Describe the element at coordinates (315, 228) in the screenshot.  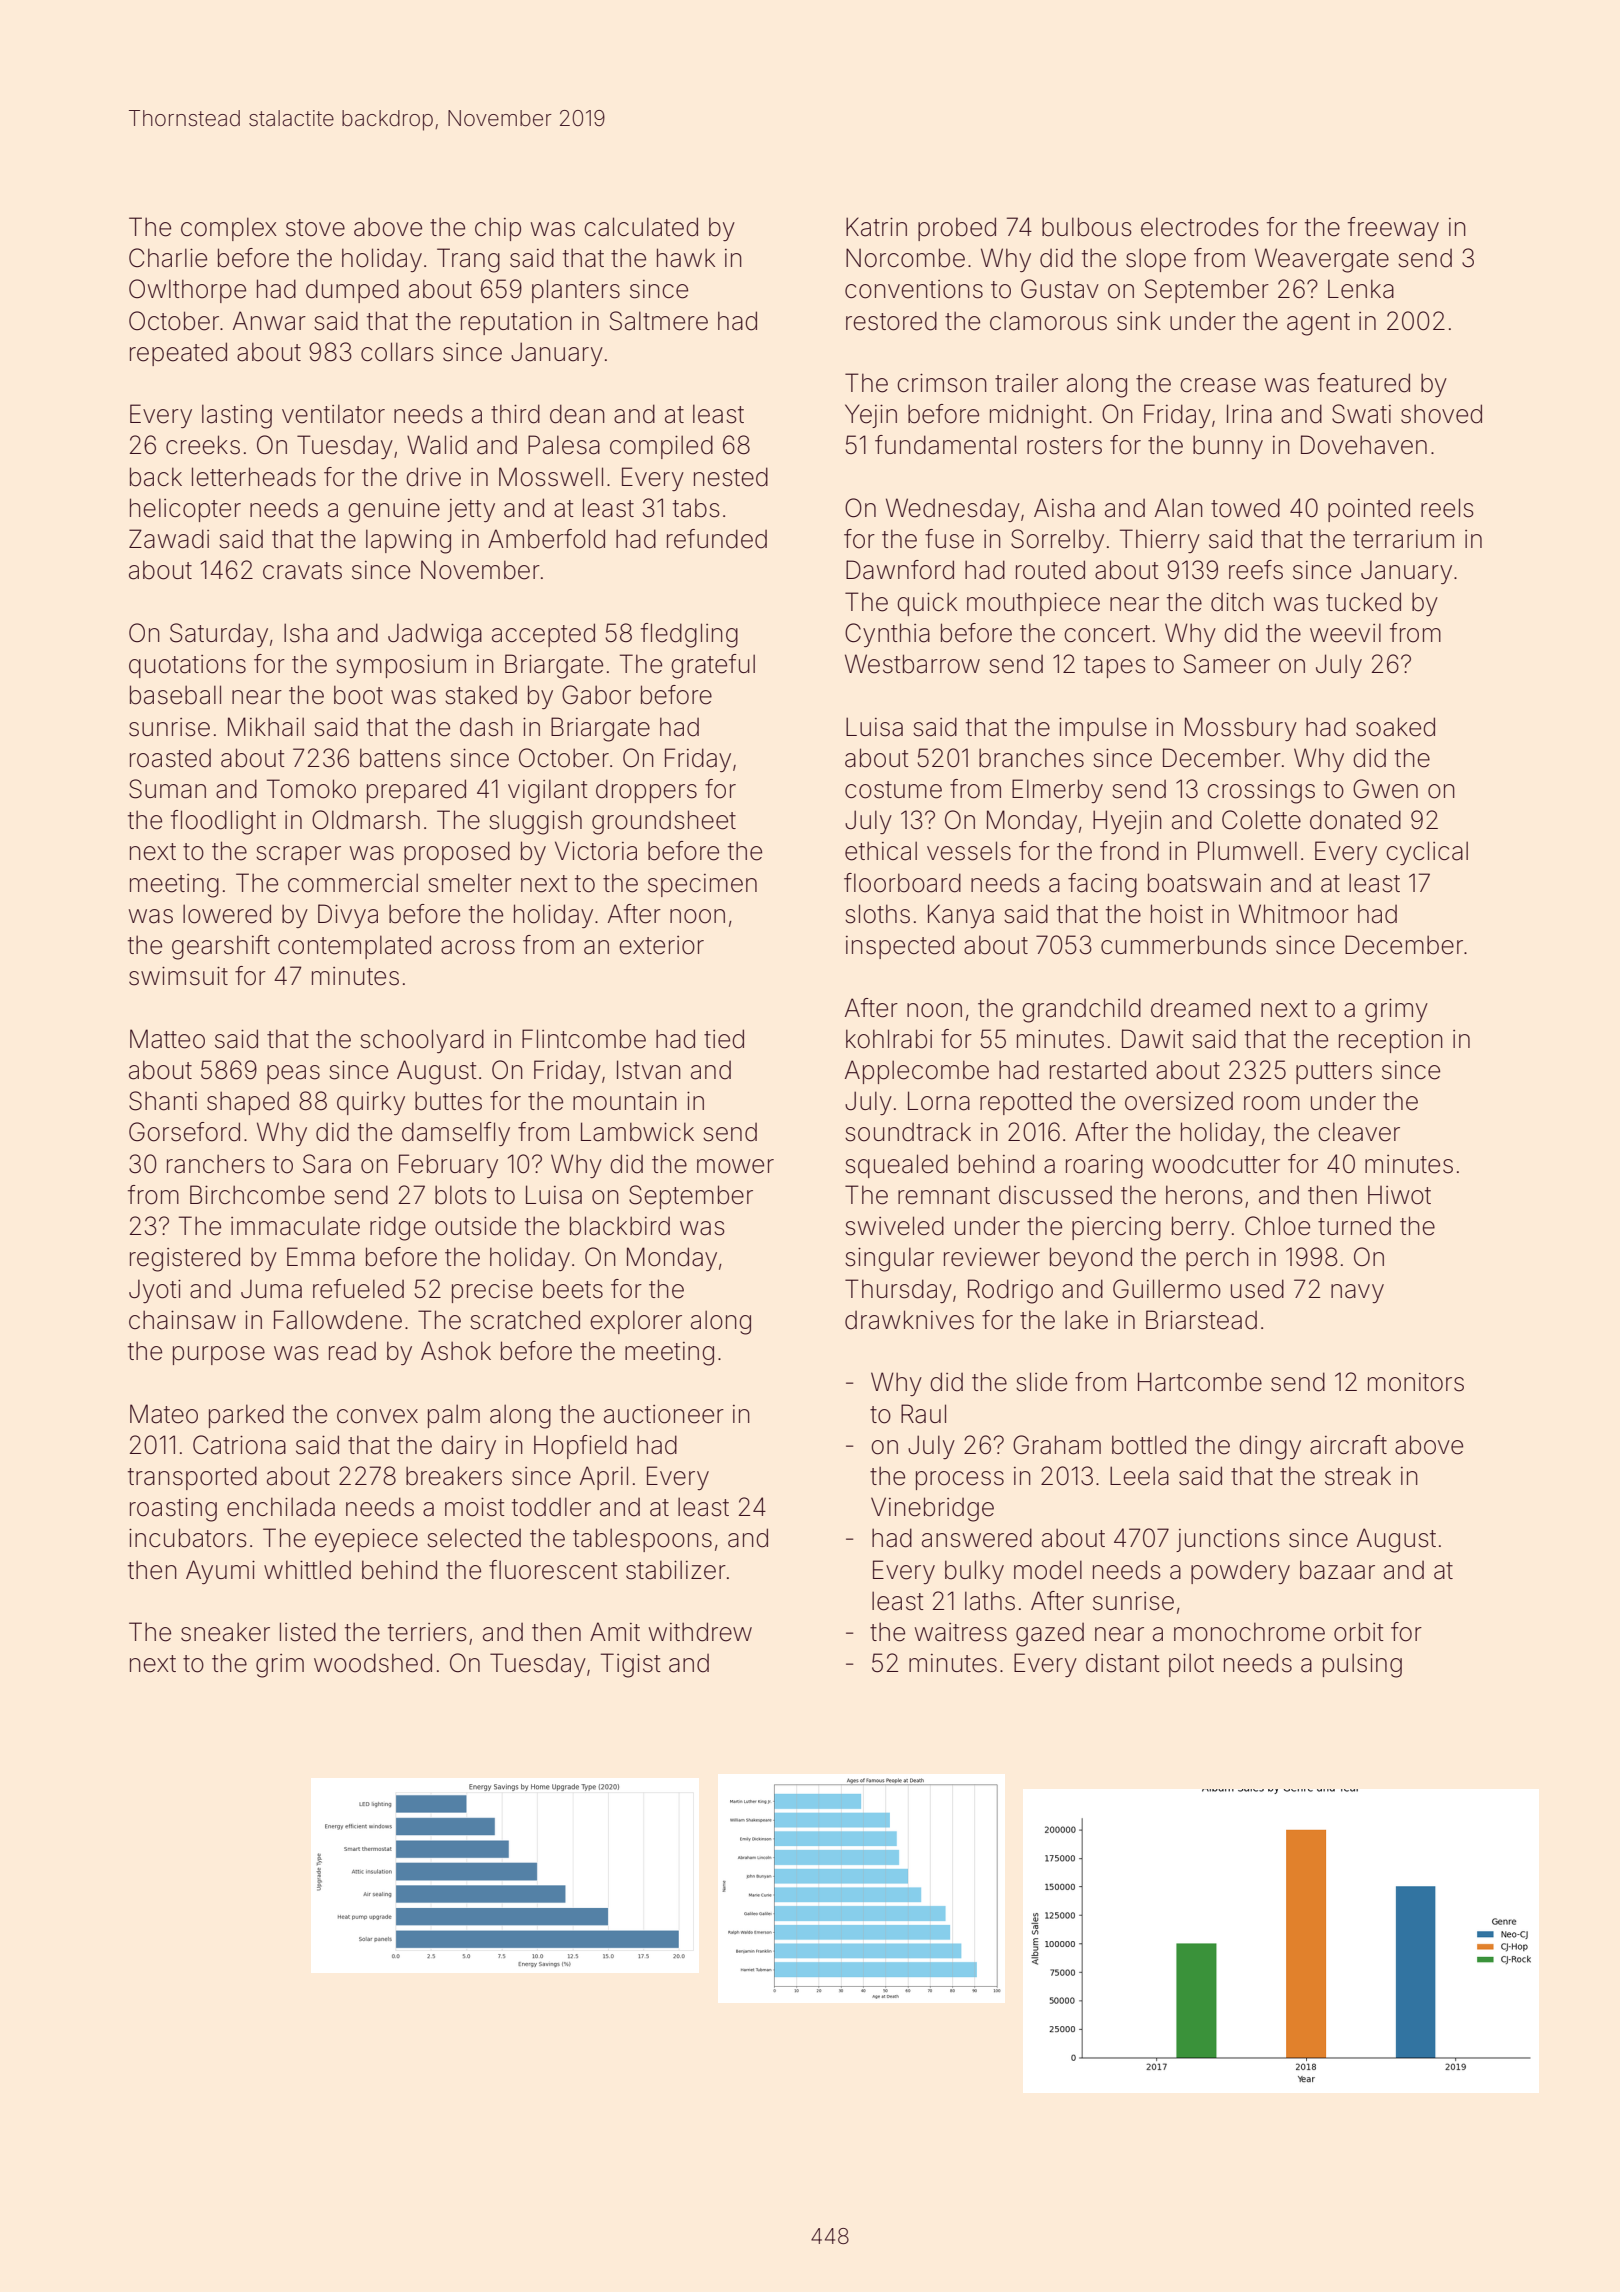
I see `stove` at that location.
